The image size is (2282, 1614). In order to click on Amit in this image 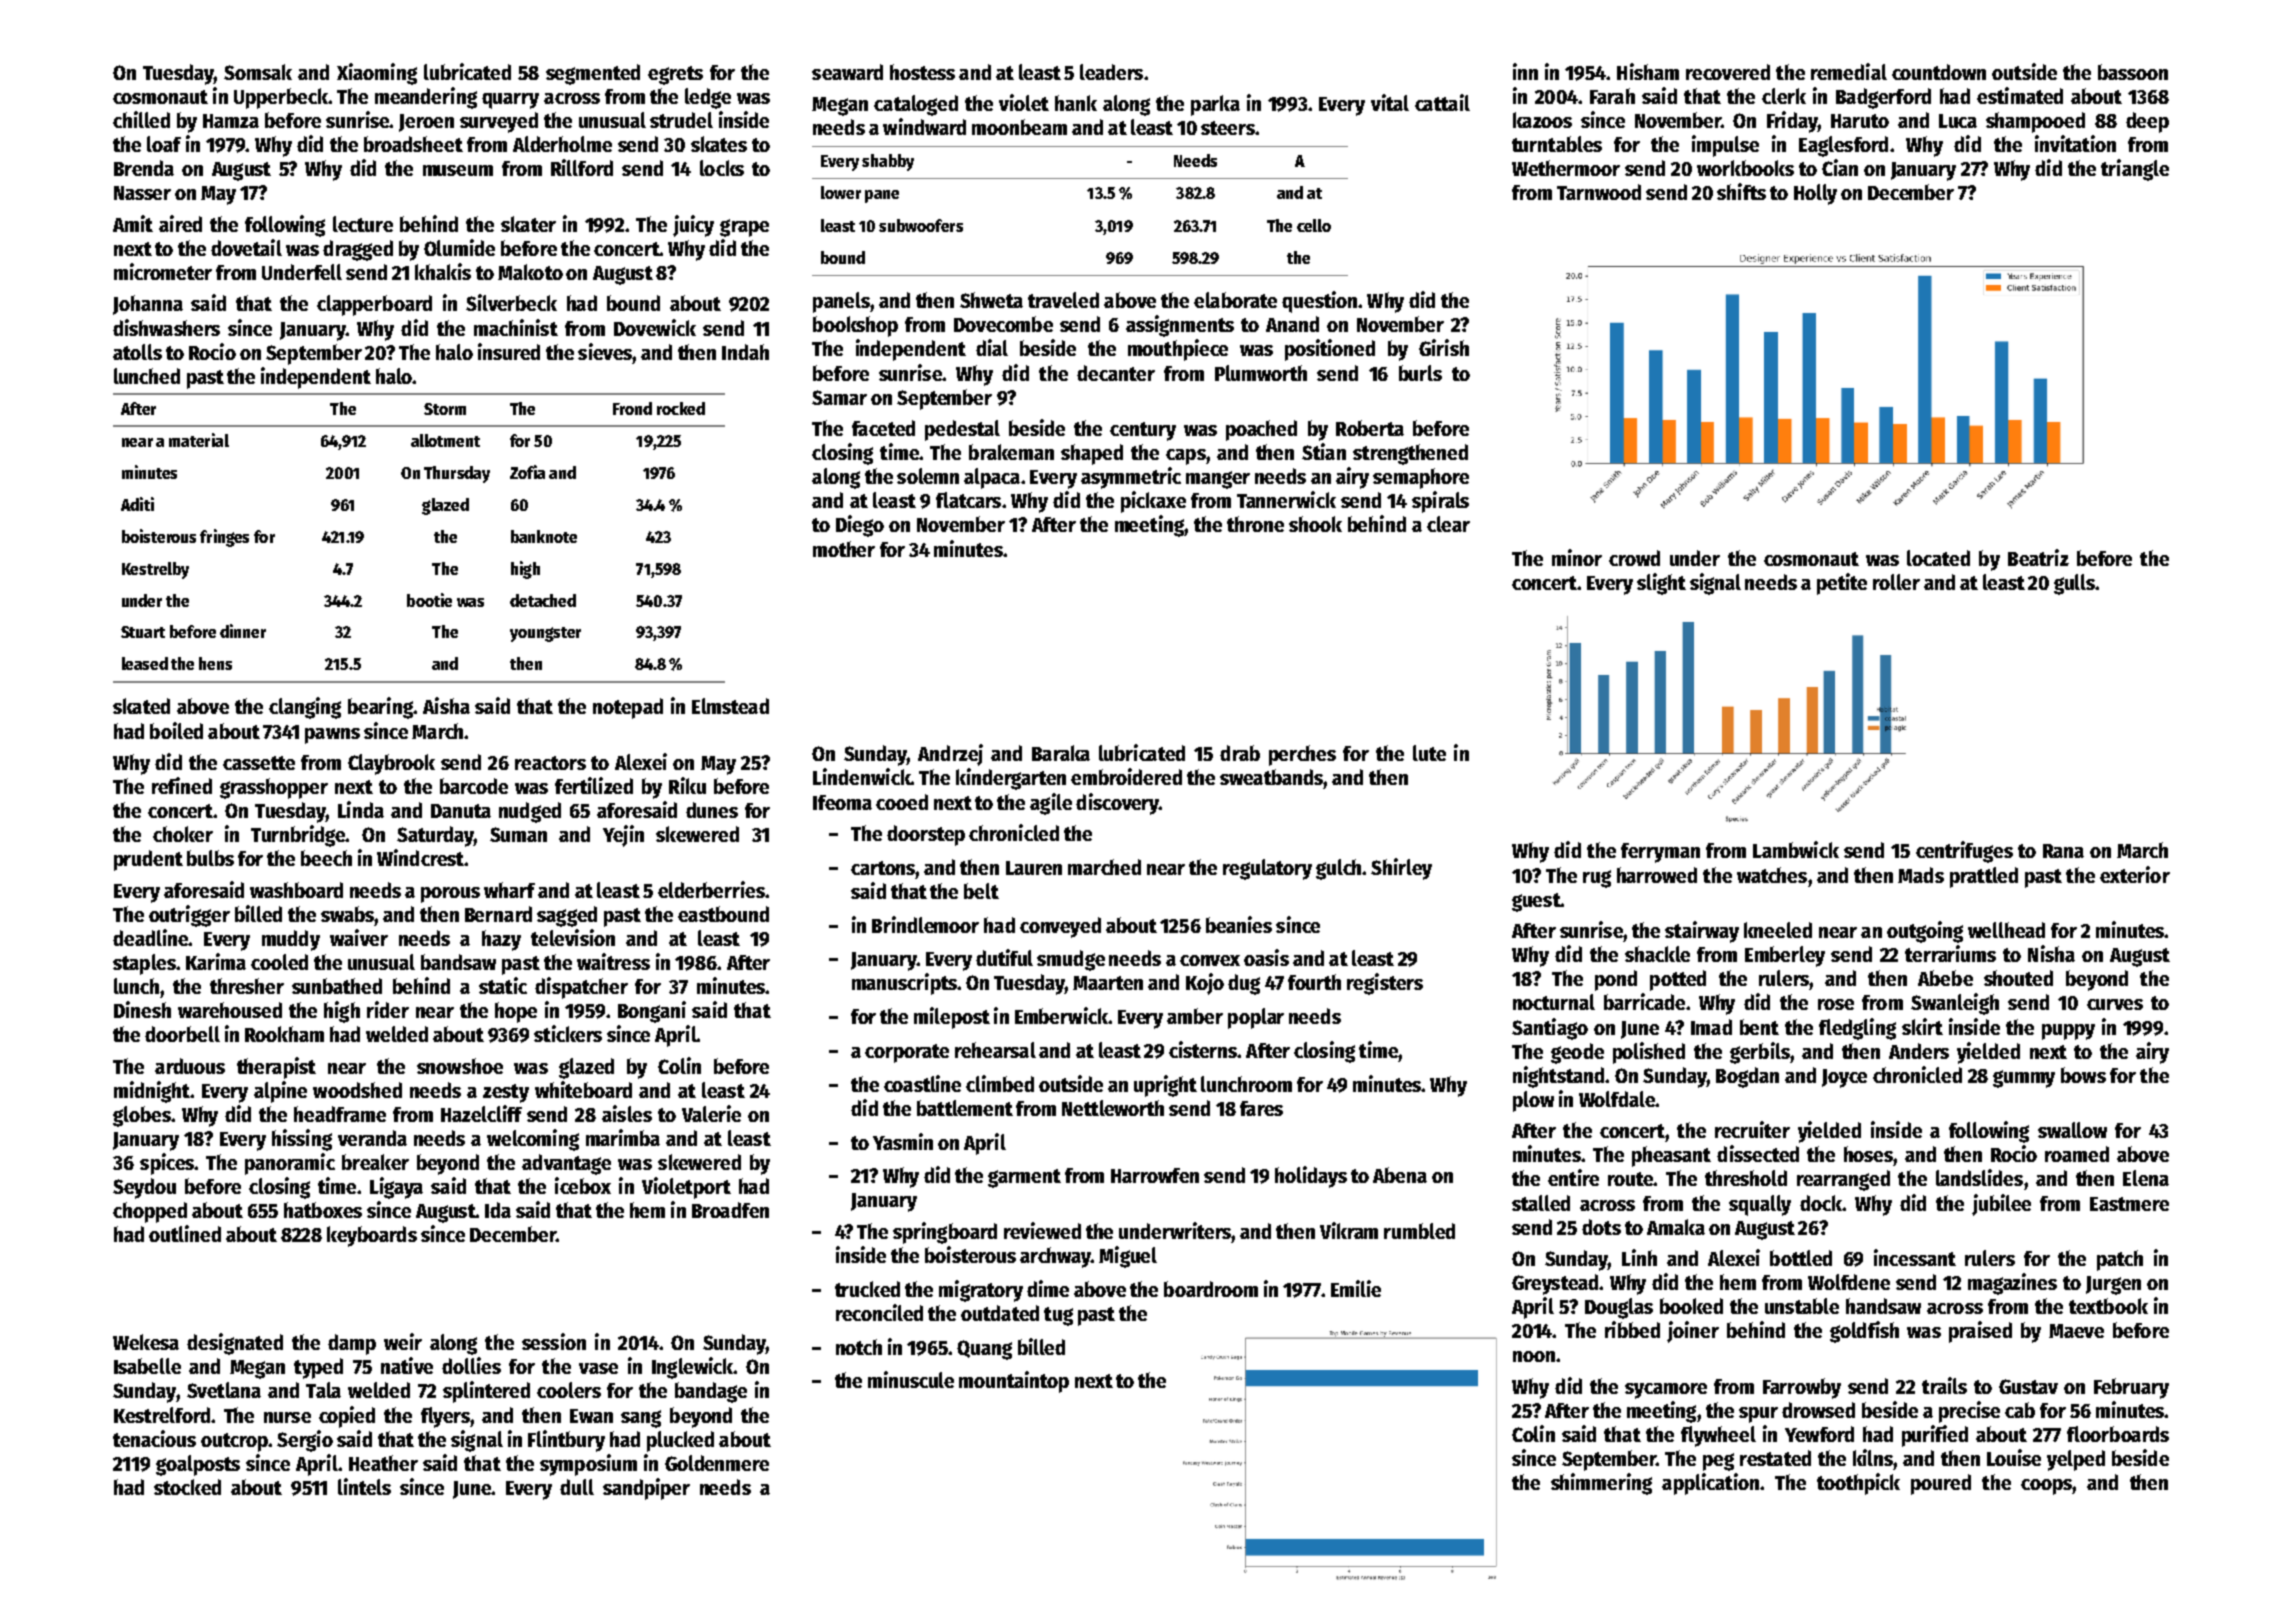, I will do `click(133, 223)`.
